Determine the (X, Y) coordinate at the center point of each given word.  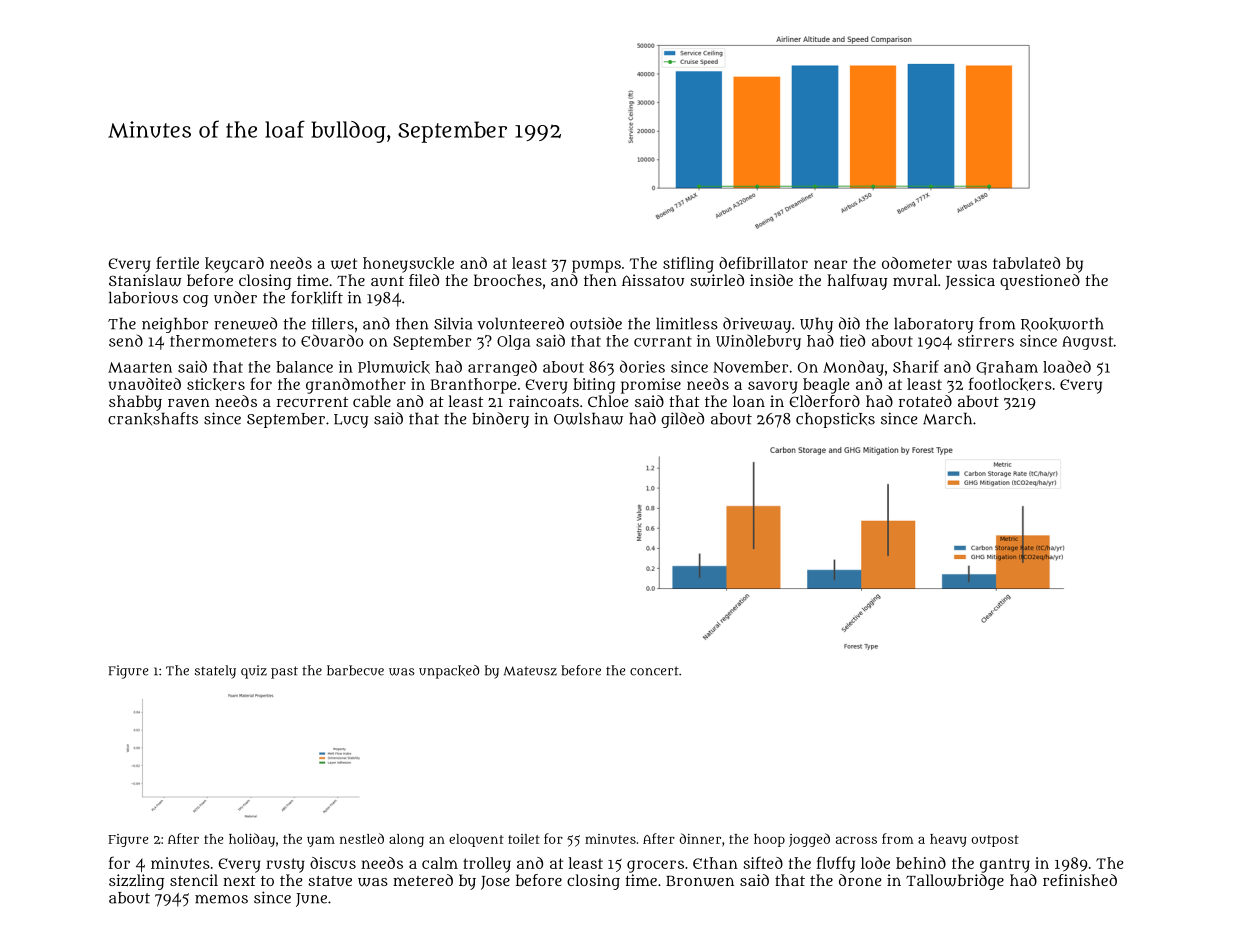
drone (860, 880)
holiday (252, 840)
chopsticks (835, 420)
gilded (682, 420)
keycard (234, 265)
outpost (995, 841)
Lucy (351, 421)
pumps (596, 266)
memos (221, 899)
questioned (1040, 282)
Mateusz (530, 671)
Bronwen (700, 881)
